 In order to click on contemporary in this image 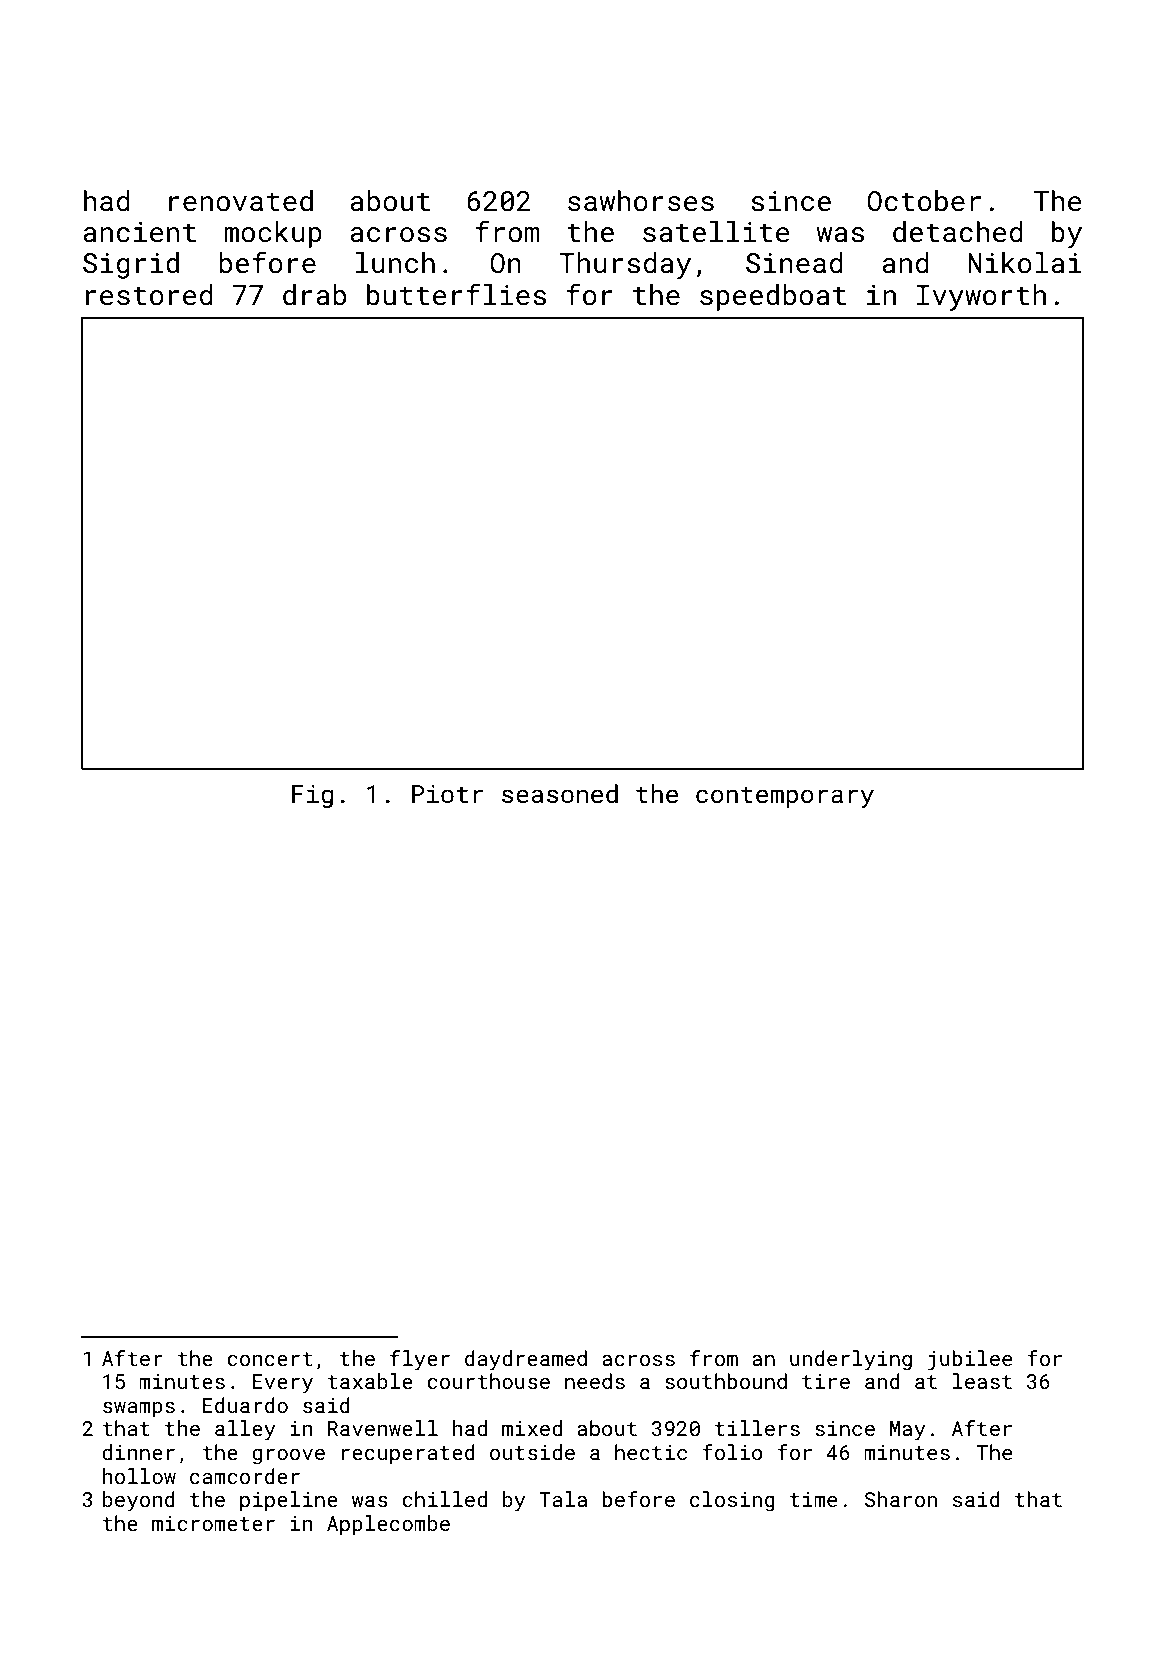, I will do `click(785, 797)`.
